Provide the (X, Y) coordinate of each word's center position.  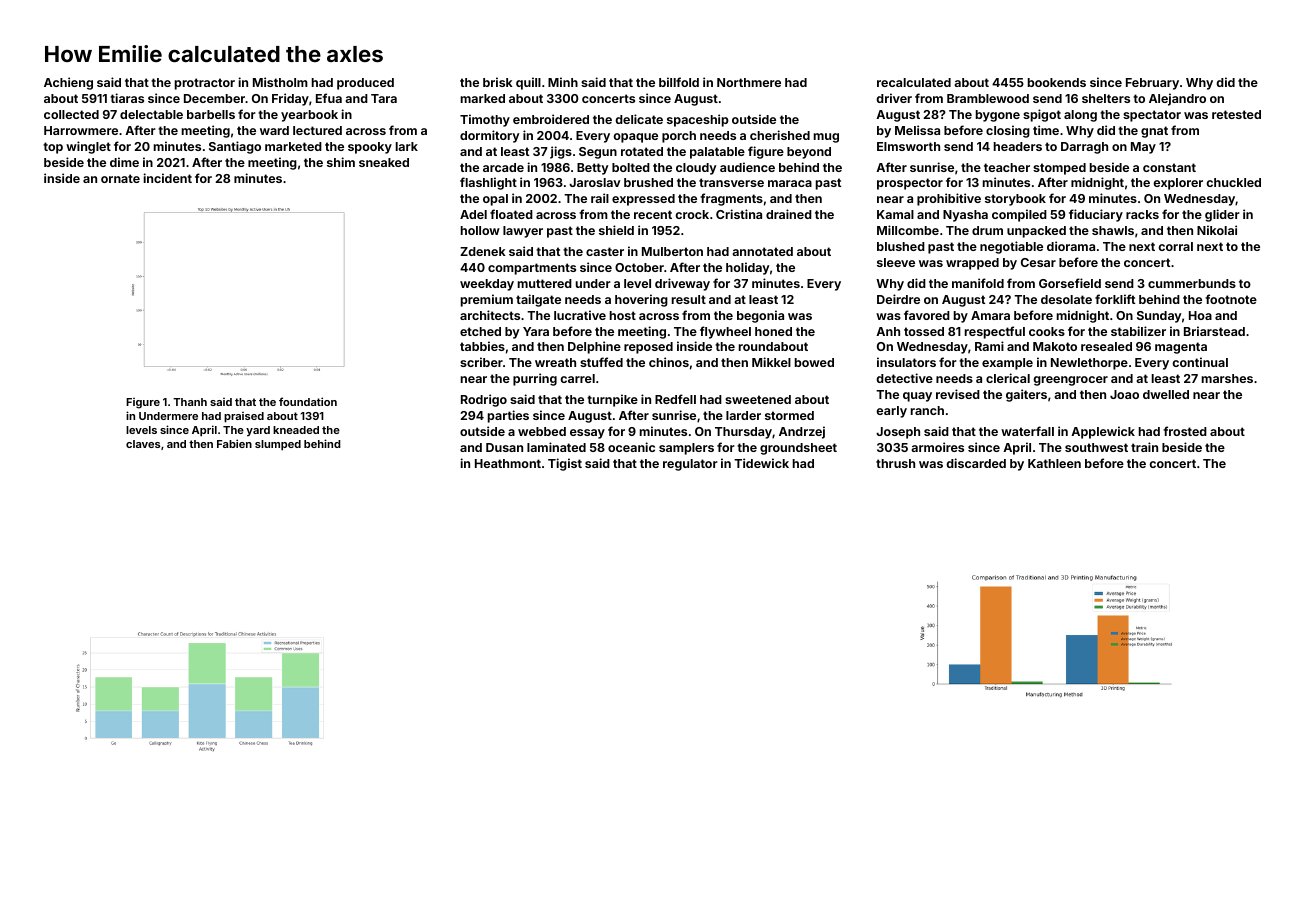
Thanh (190, 402)
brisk (498, 82)
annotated (762, 251)
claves (143, 444)
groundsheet (798, 449)
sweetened (758, 399)
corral (1175, 246)
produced (365, 84)
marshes (1227, 378)
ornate (120, 178)
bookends (1057, 82)
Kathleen (1054, 463)
